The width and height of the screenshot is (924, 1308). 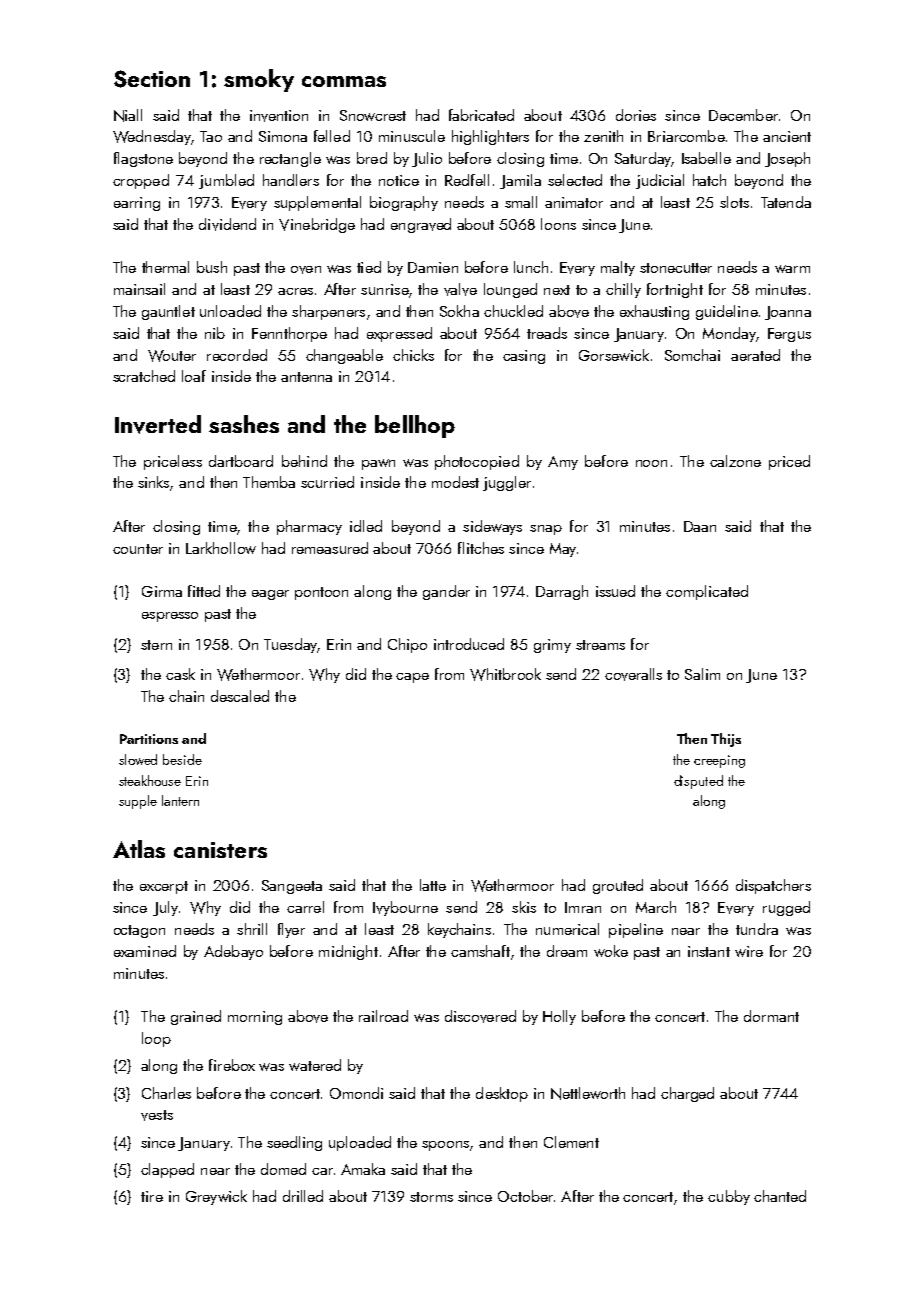 What do you see at coordinates (295, 291) in the screenshot?
I see `acres` at bounding box center [295, 291].
